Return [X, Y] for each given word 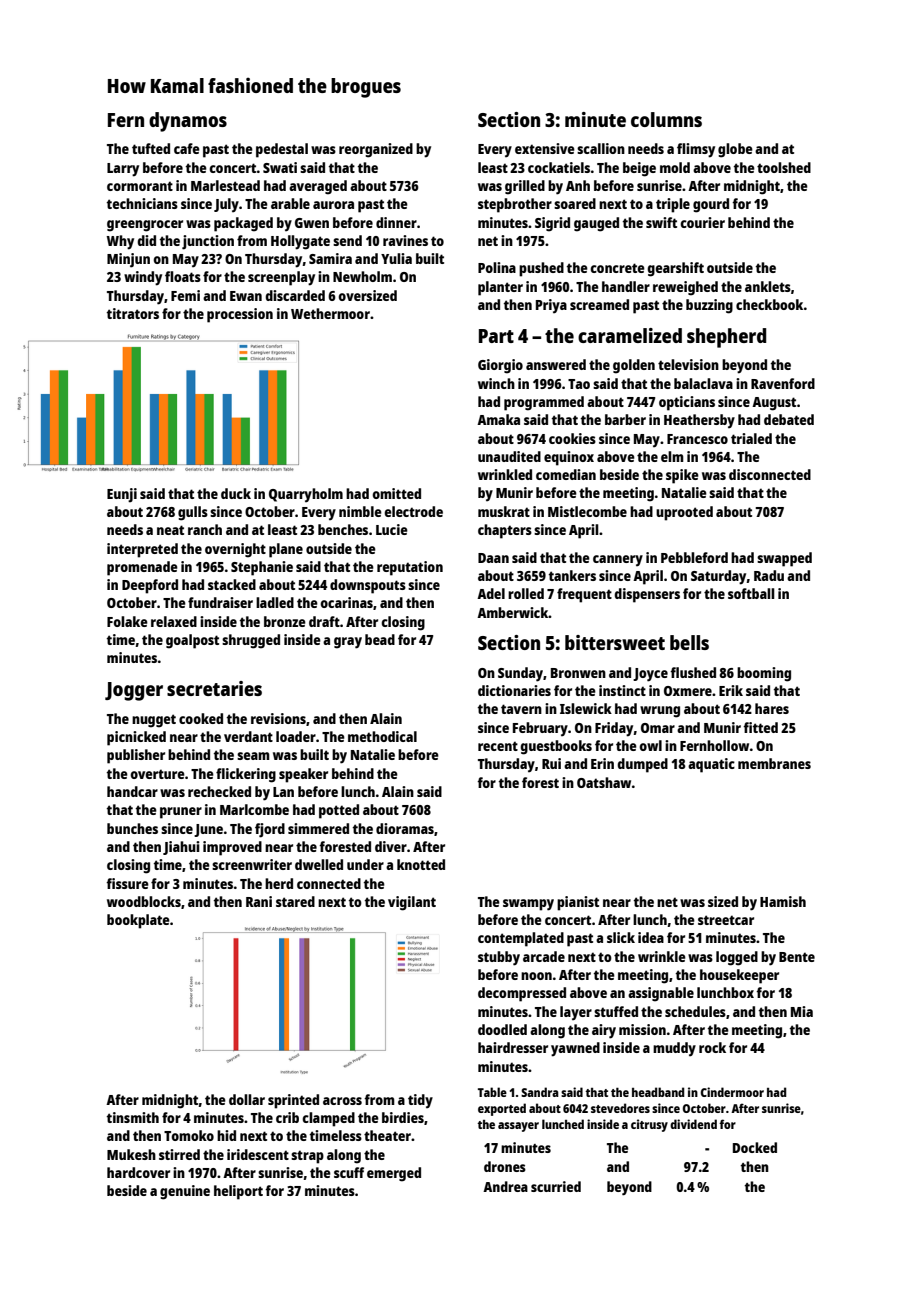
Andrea [505, 1186]
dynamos [188, 122]
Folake [127, 621]
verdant [248, 736]
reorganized [376, 150]
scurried [556, 1186]
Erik [731, 690]
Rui [551, 763]
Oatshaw [604, 782]
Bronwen [578, 673]
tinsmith [133, 1117]
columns [666, 119]
